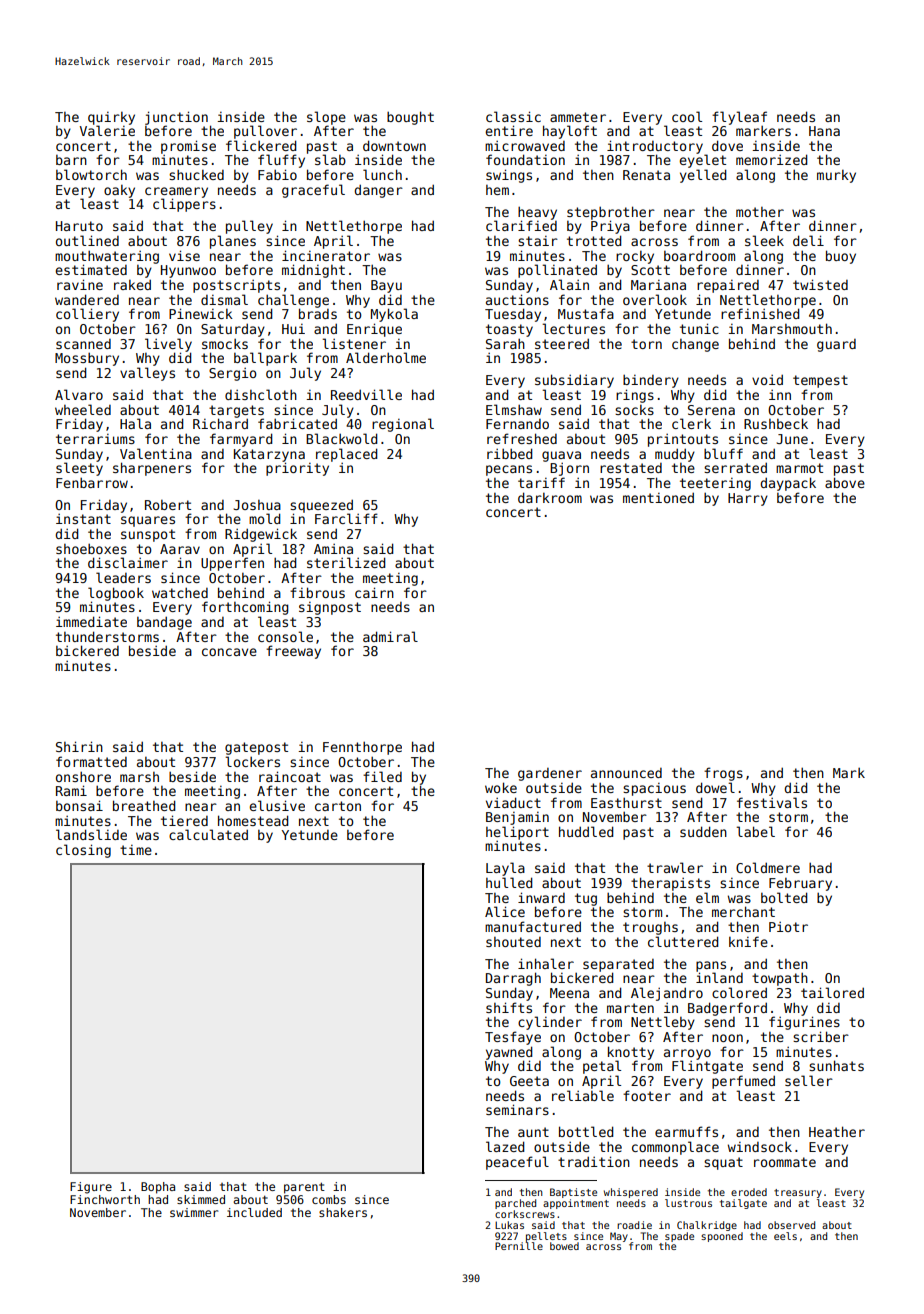 The height and width of the image is (1314, 924). What do you see at coordinates (208, 834) in the image?
I see `calculated` at bounding box center [208, 834].
